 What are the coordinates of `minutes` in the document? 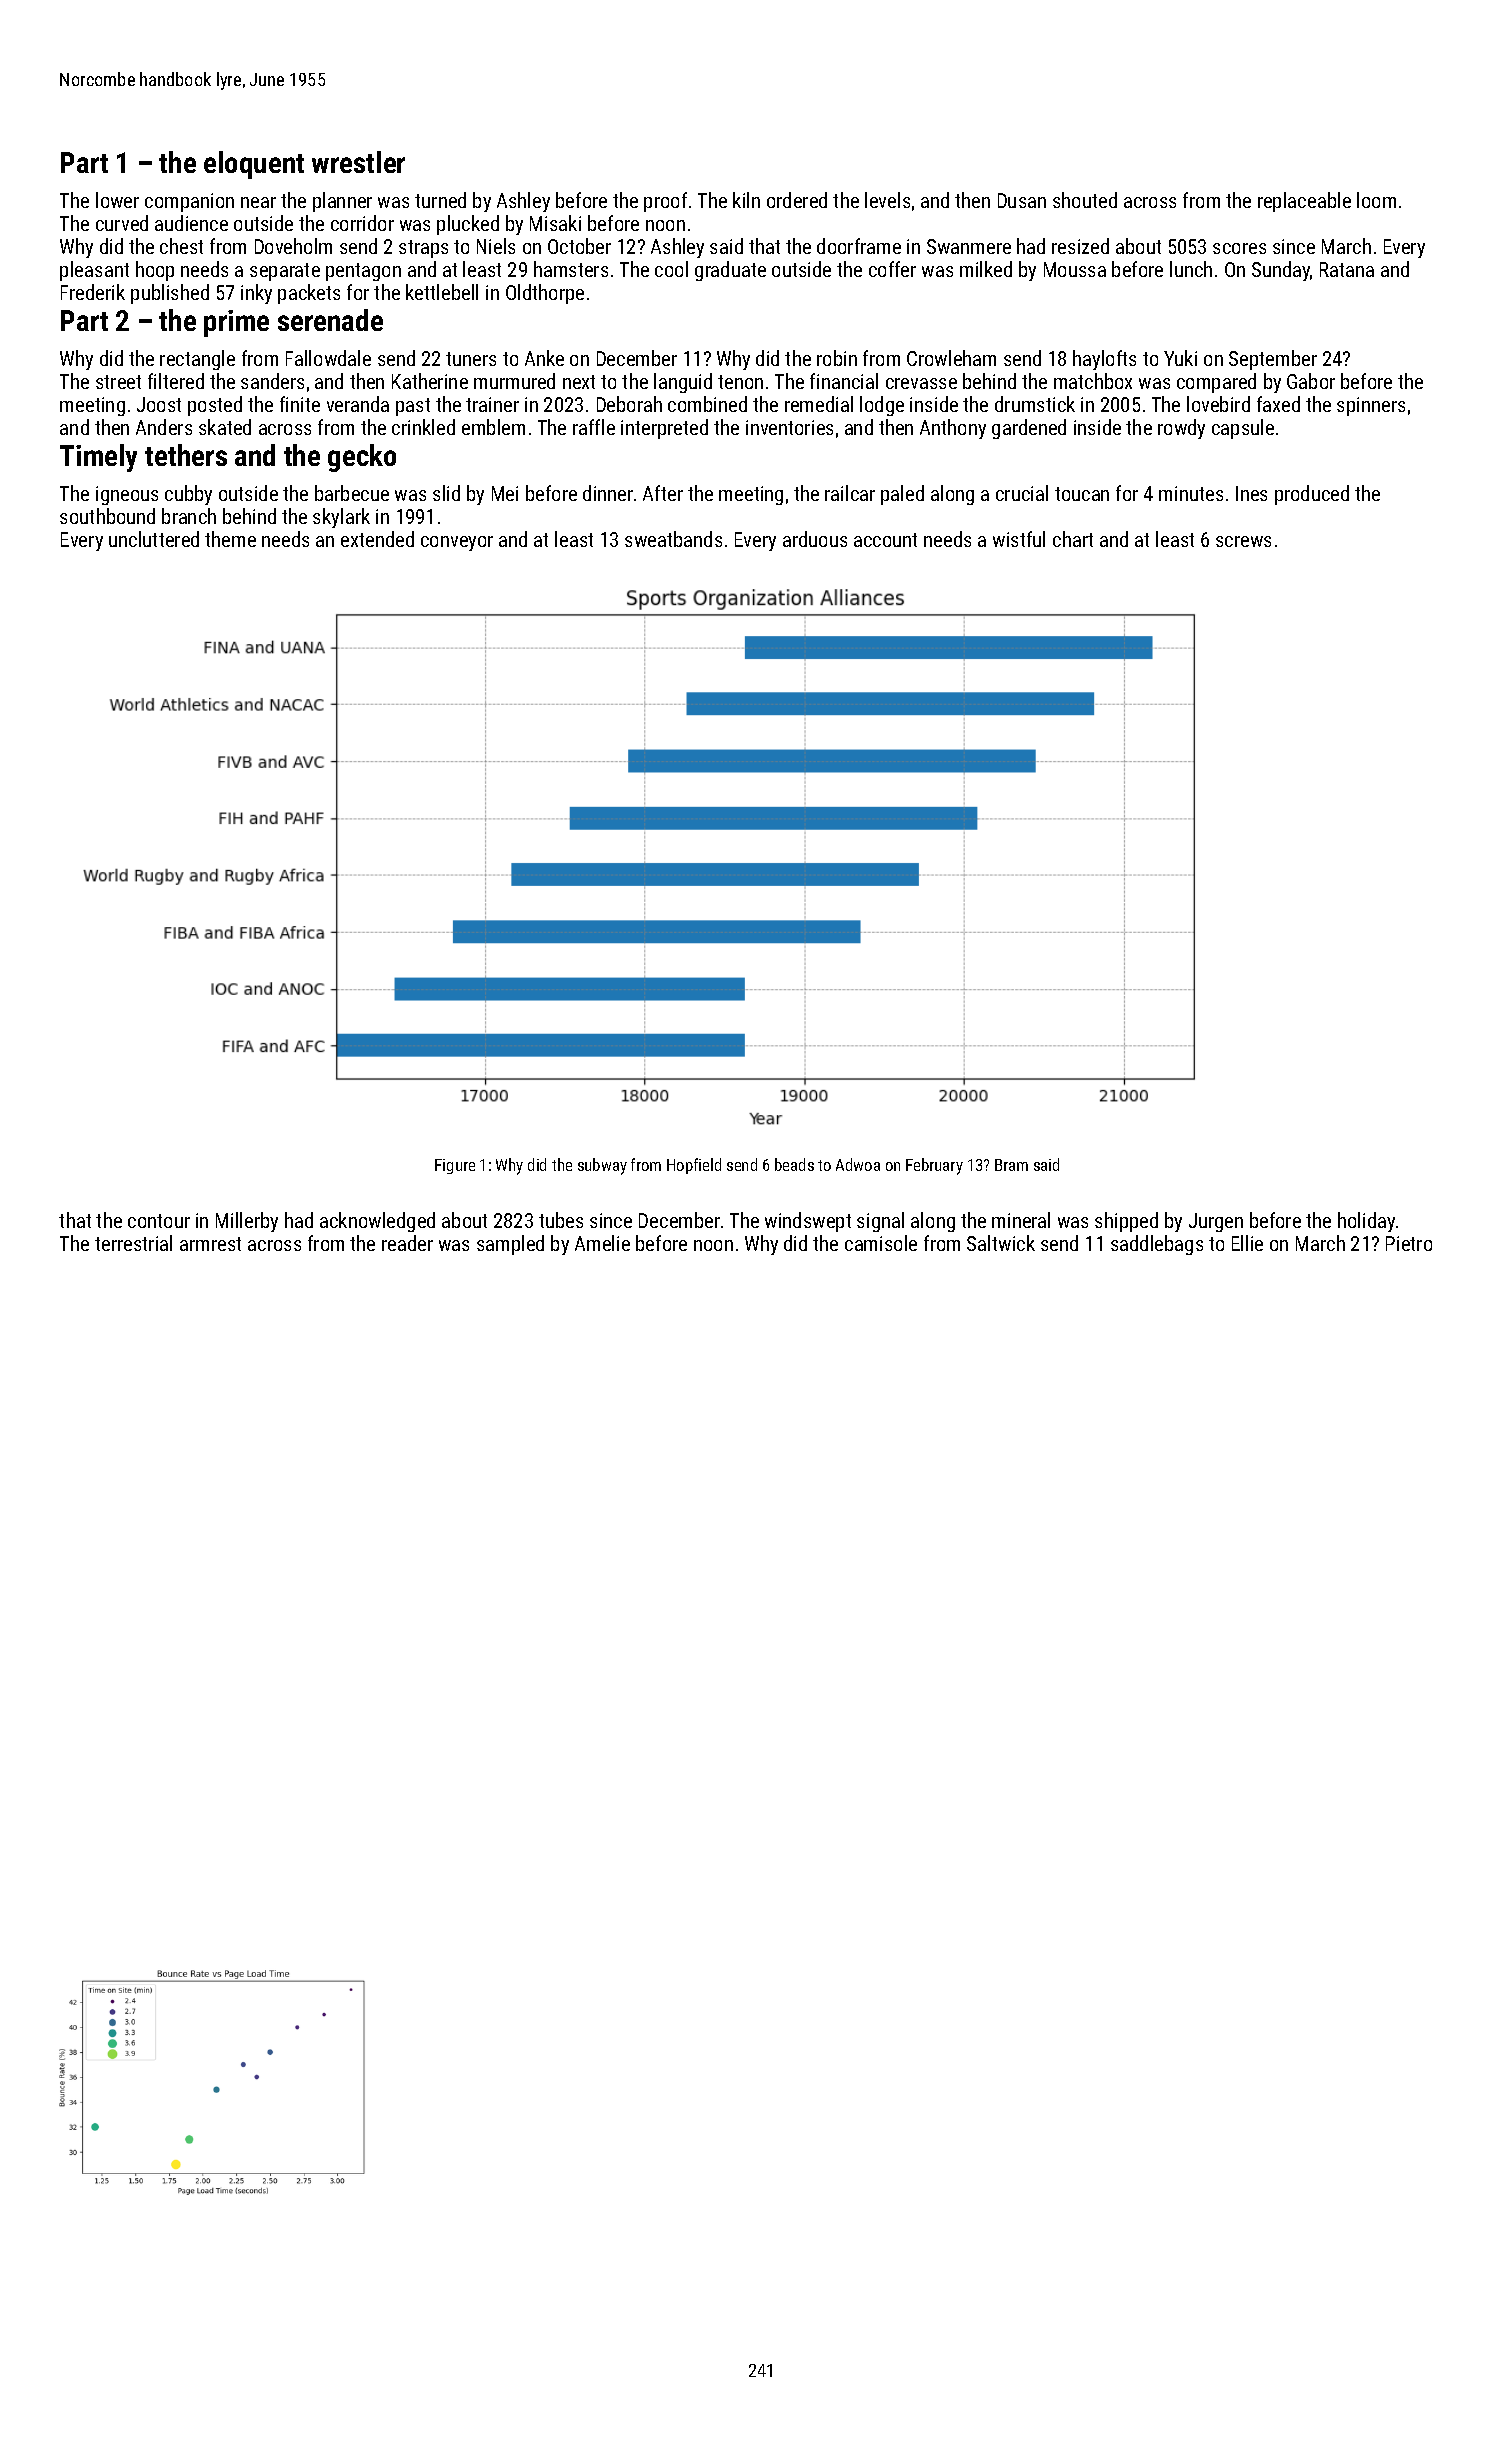 It's located at (1191, 493).
